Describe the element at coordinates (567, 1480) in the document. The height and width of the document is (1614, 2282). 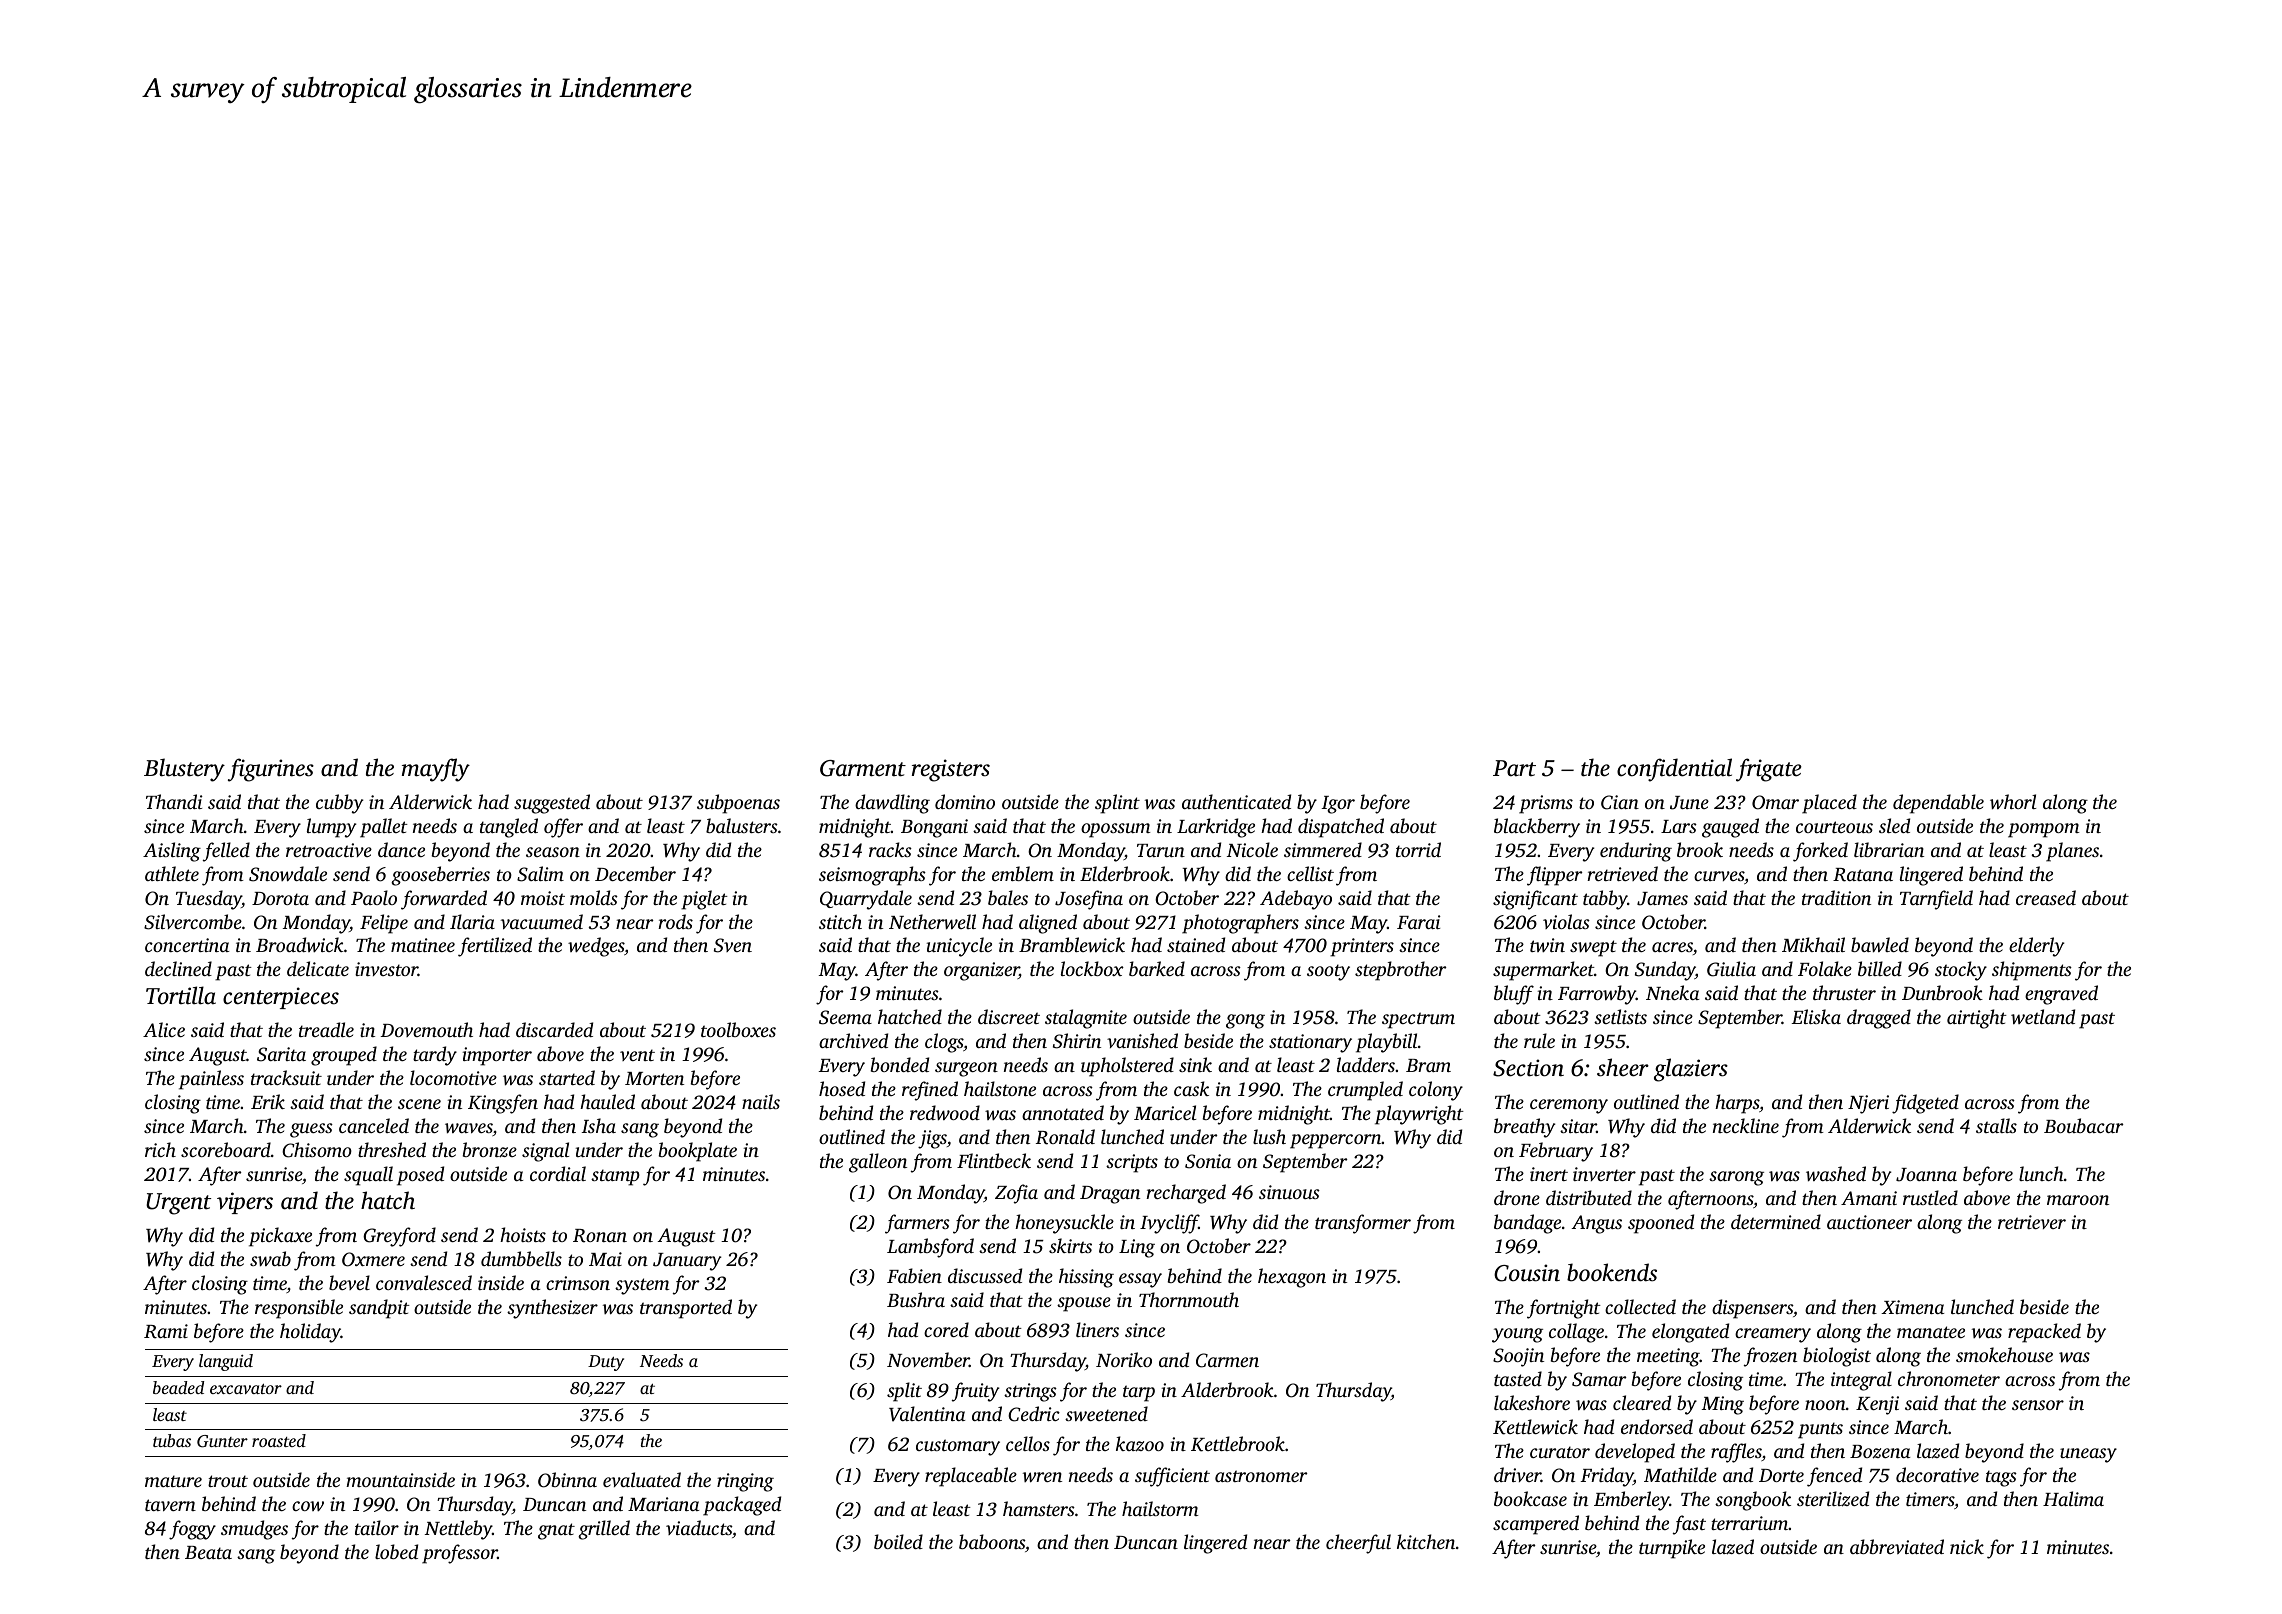
I see `Obinna` at that location.
